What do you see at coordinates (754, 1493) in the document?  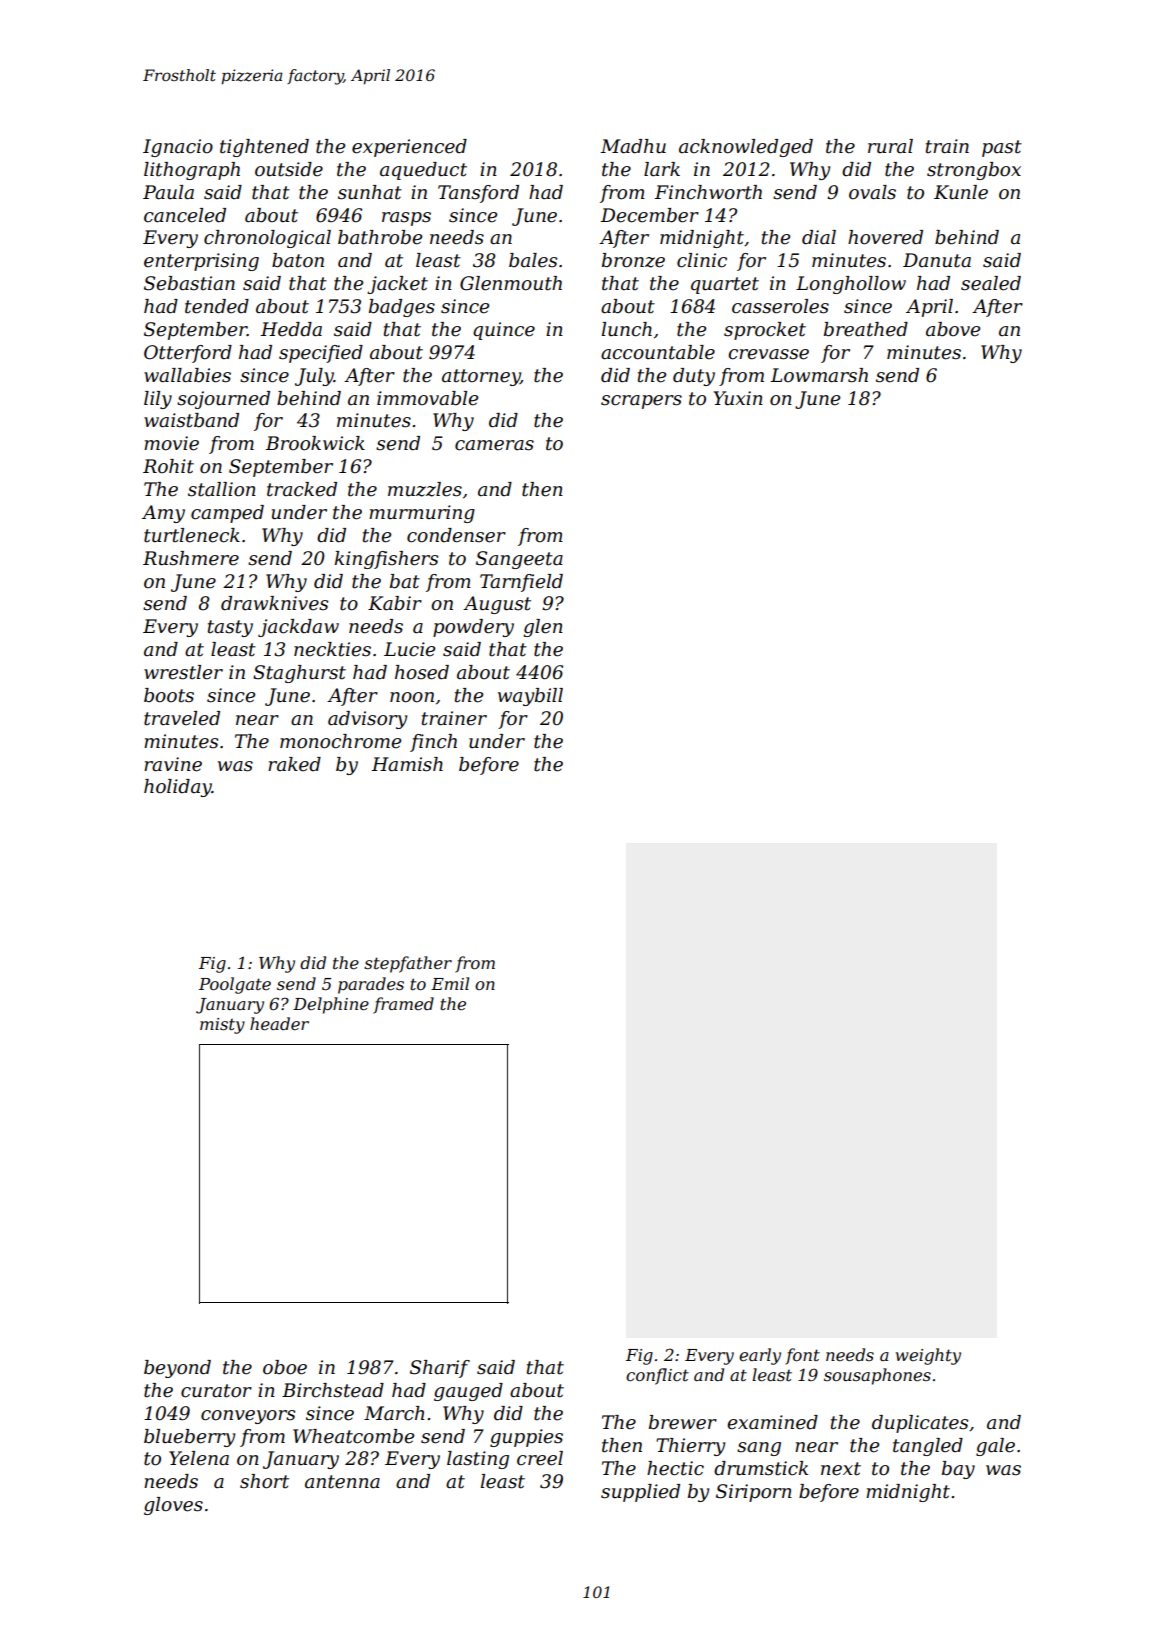 I see `Siriporn` at bounding box center [754, 1493].
